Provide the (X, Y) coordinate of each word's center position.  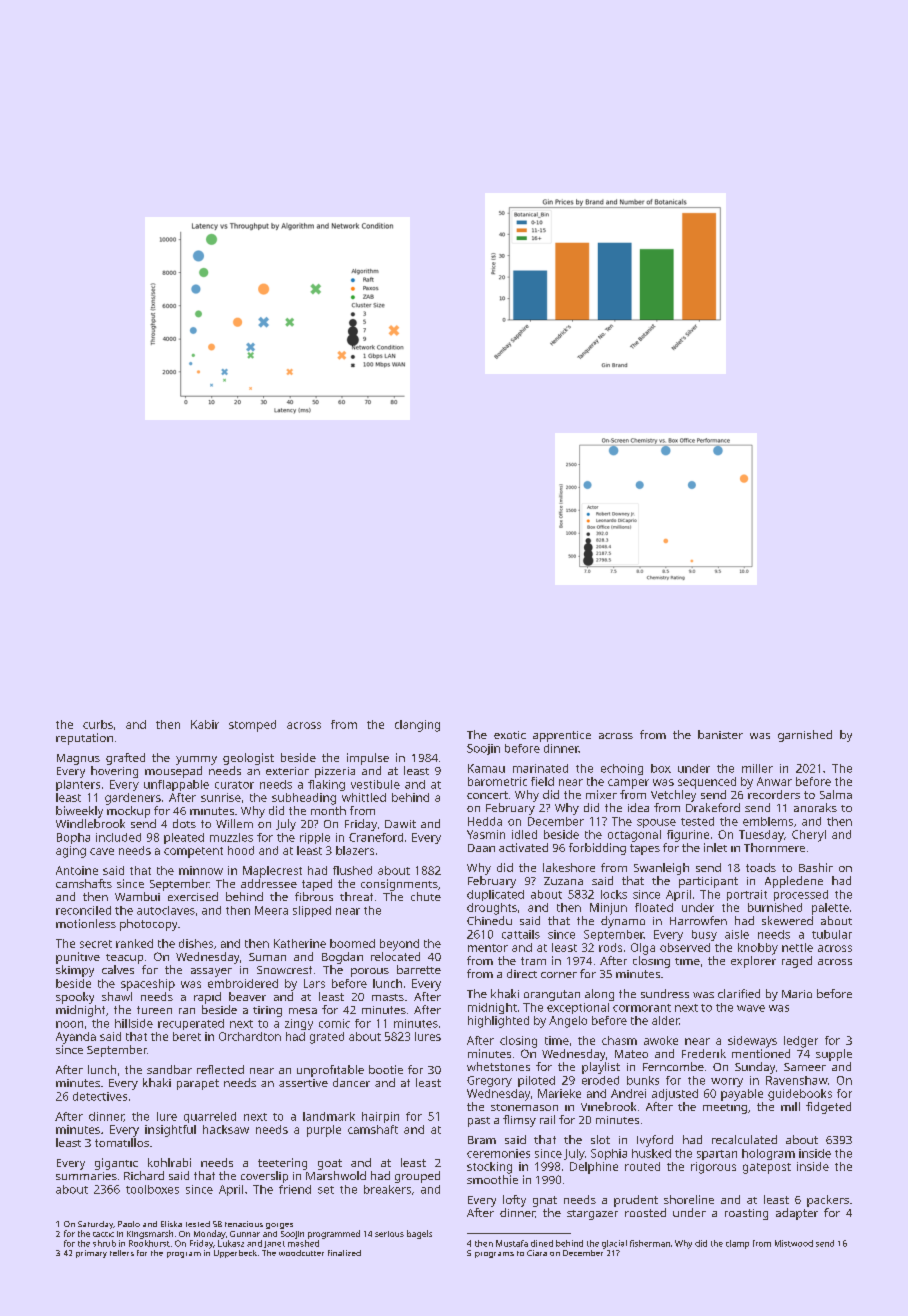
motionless (86, 923)
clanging (417, 726)
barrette (419, 969)
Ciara (537, 1253)
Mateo (631, 1054)
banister (720, 734)
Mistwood (794, 1243)
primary (91, 1254)
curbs (98, 724)
